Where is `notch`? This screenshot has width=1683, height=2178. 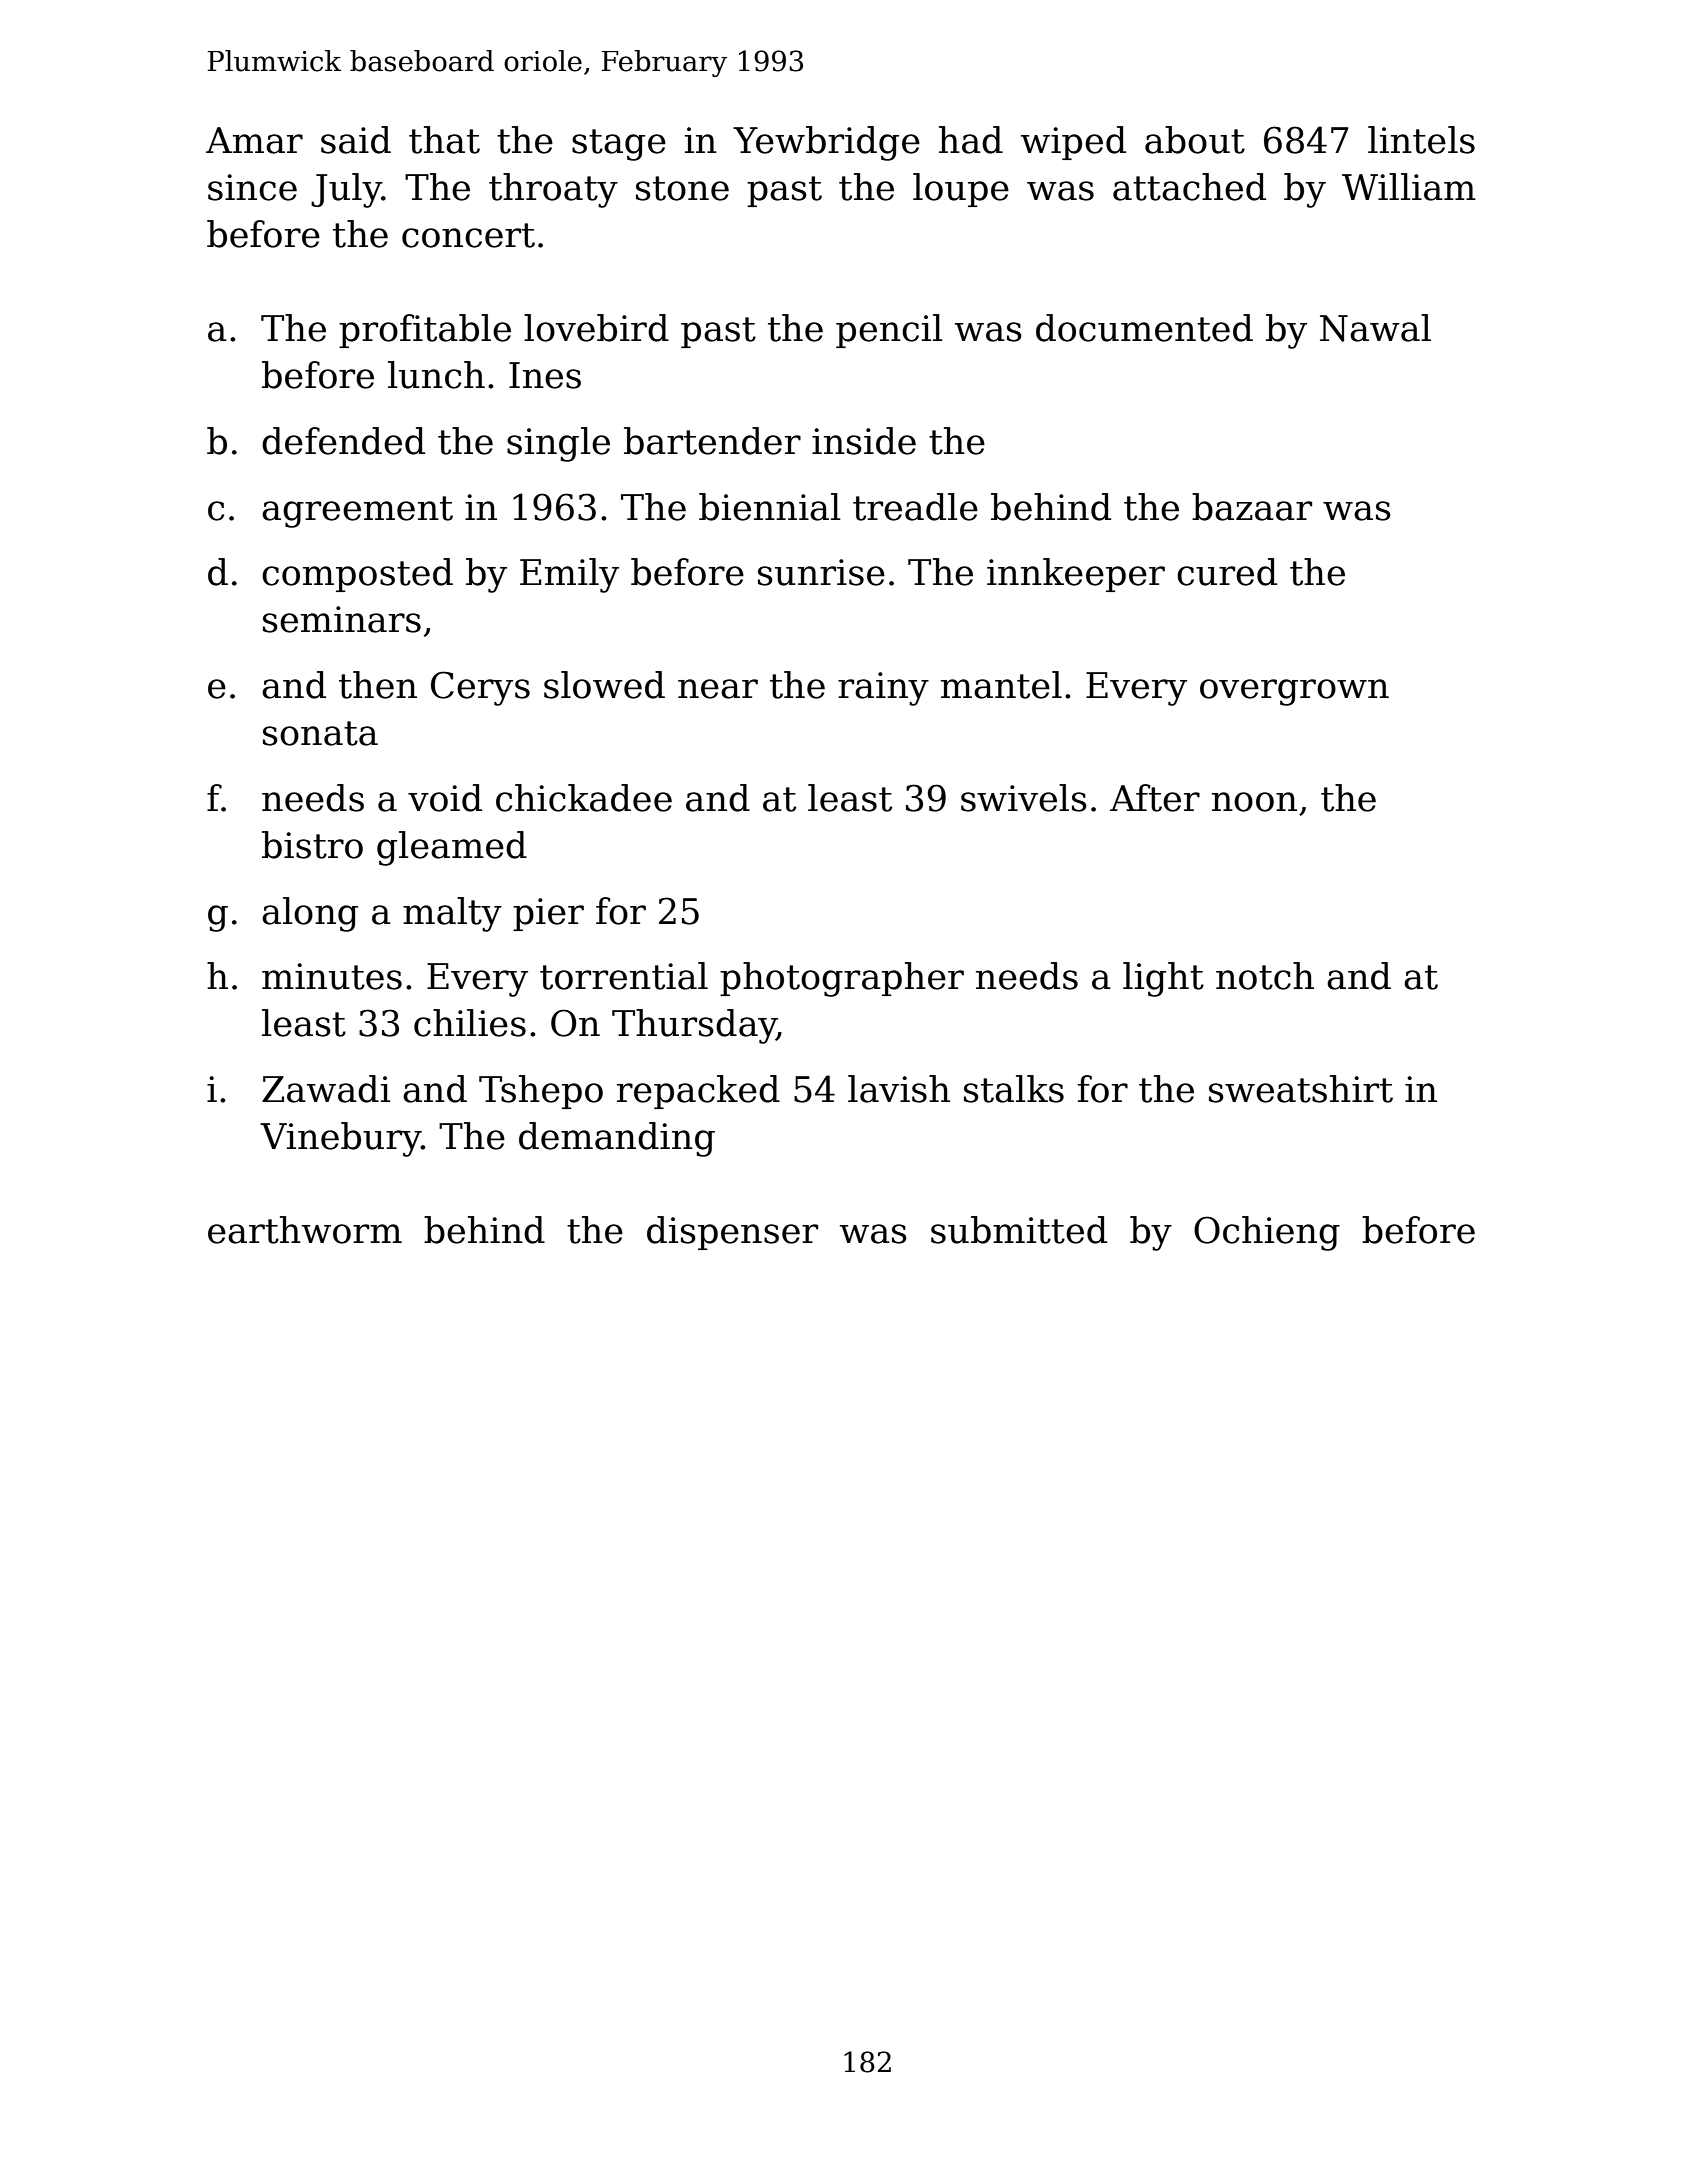
notch is located at coordinates (1265, 976).
